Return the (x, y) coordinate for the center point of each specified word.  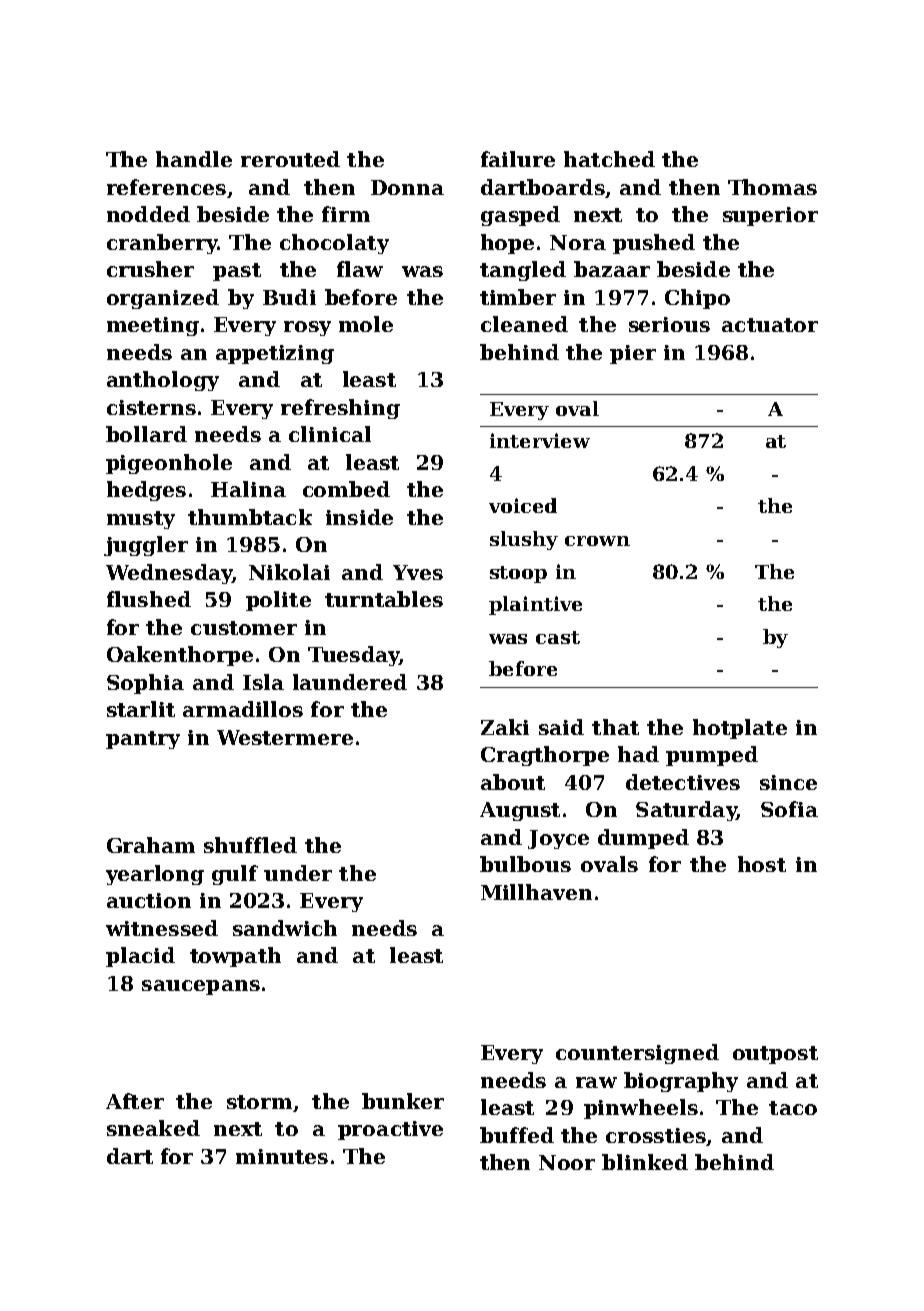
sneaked (153, 1128)
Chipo (697, 299)
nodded (148, 214)
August (520, 811)
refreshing (340, 409)
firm (346, 214)
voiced (523, 505)
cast (558, 637)
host (762, 864)
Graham (151, 845)
